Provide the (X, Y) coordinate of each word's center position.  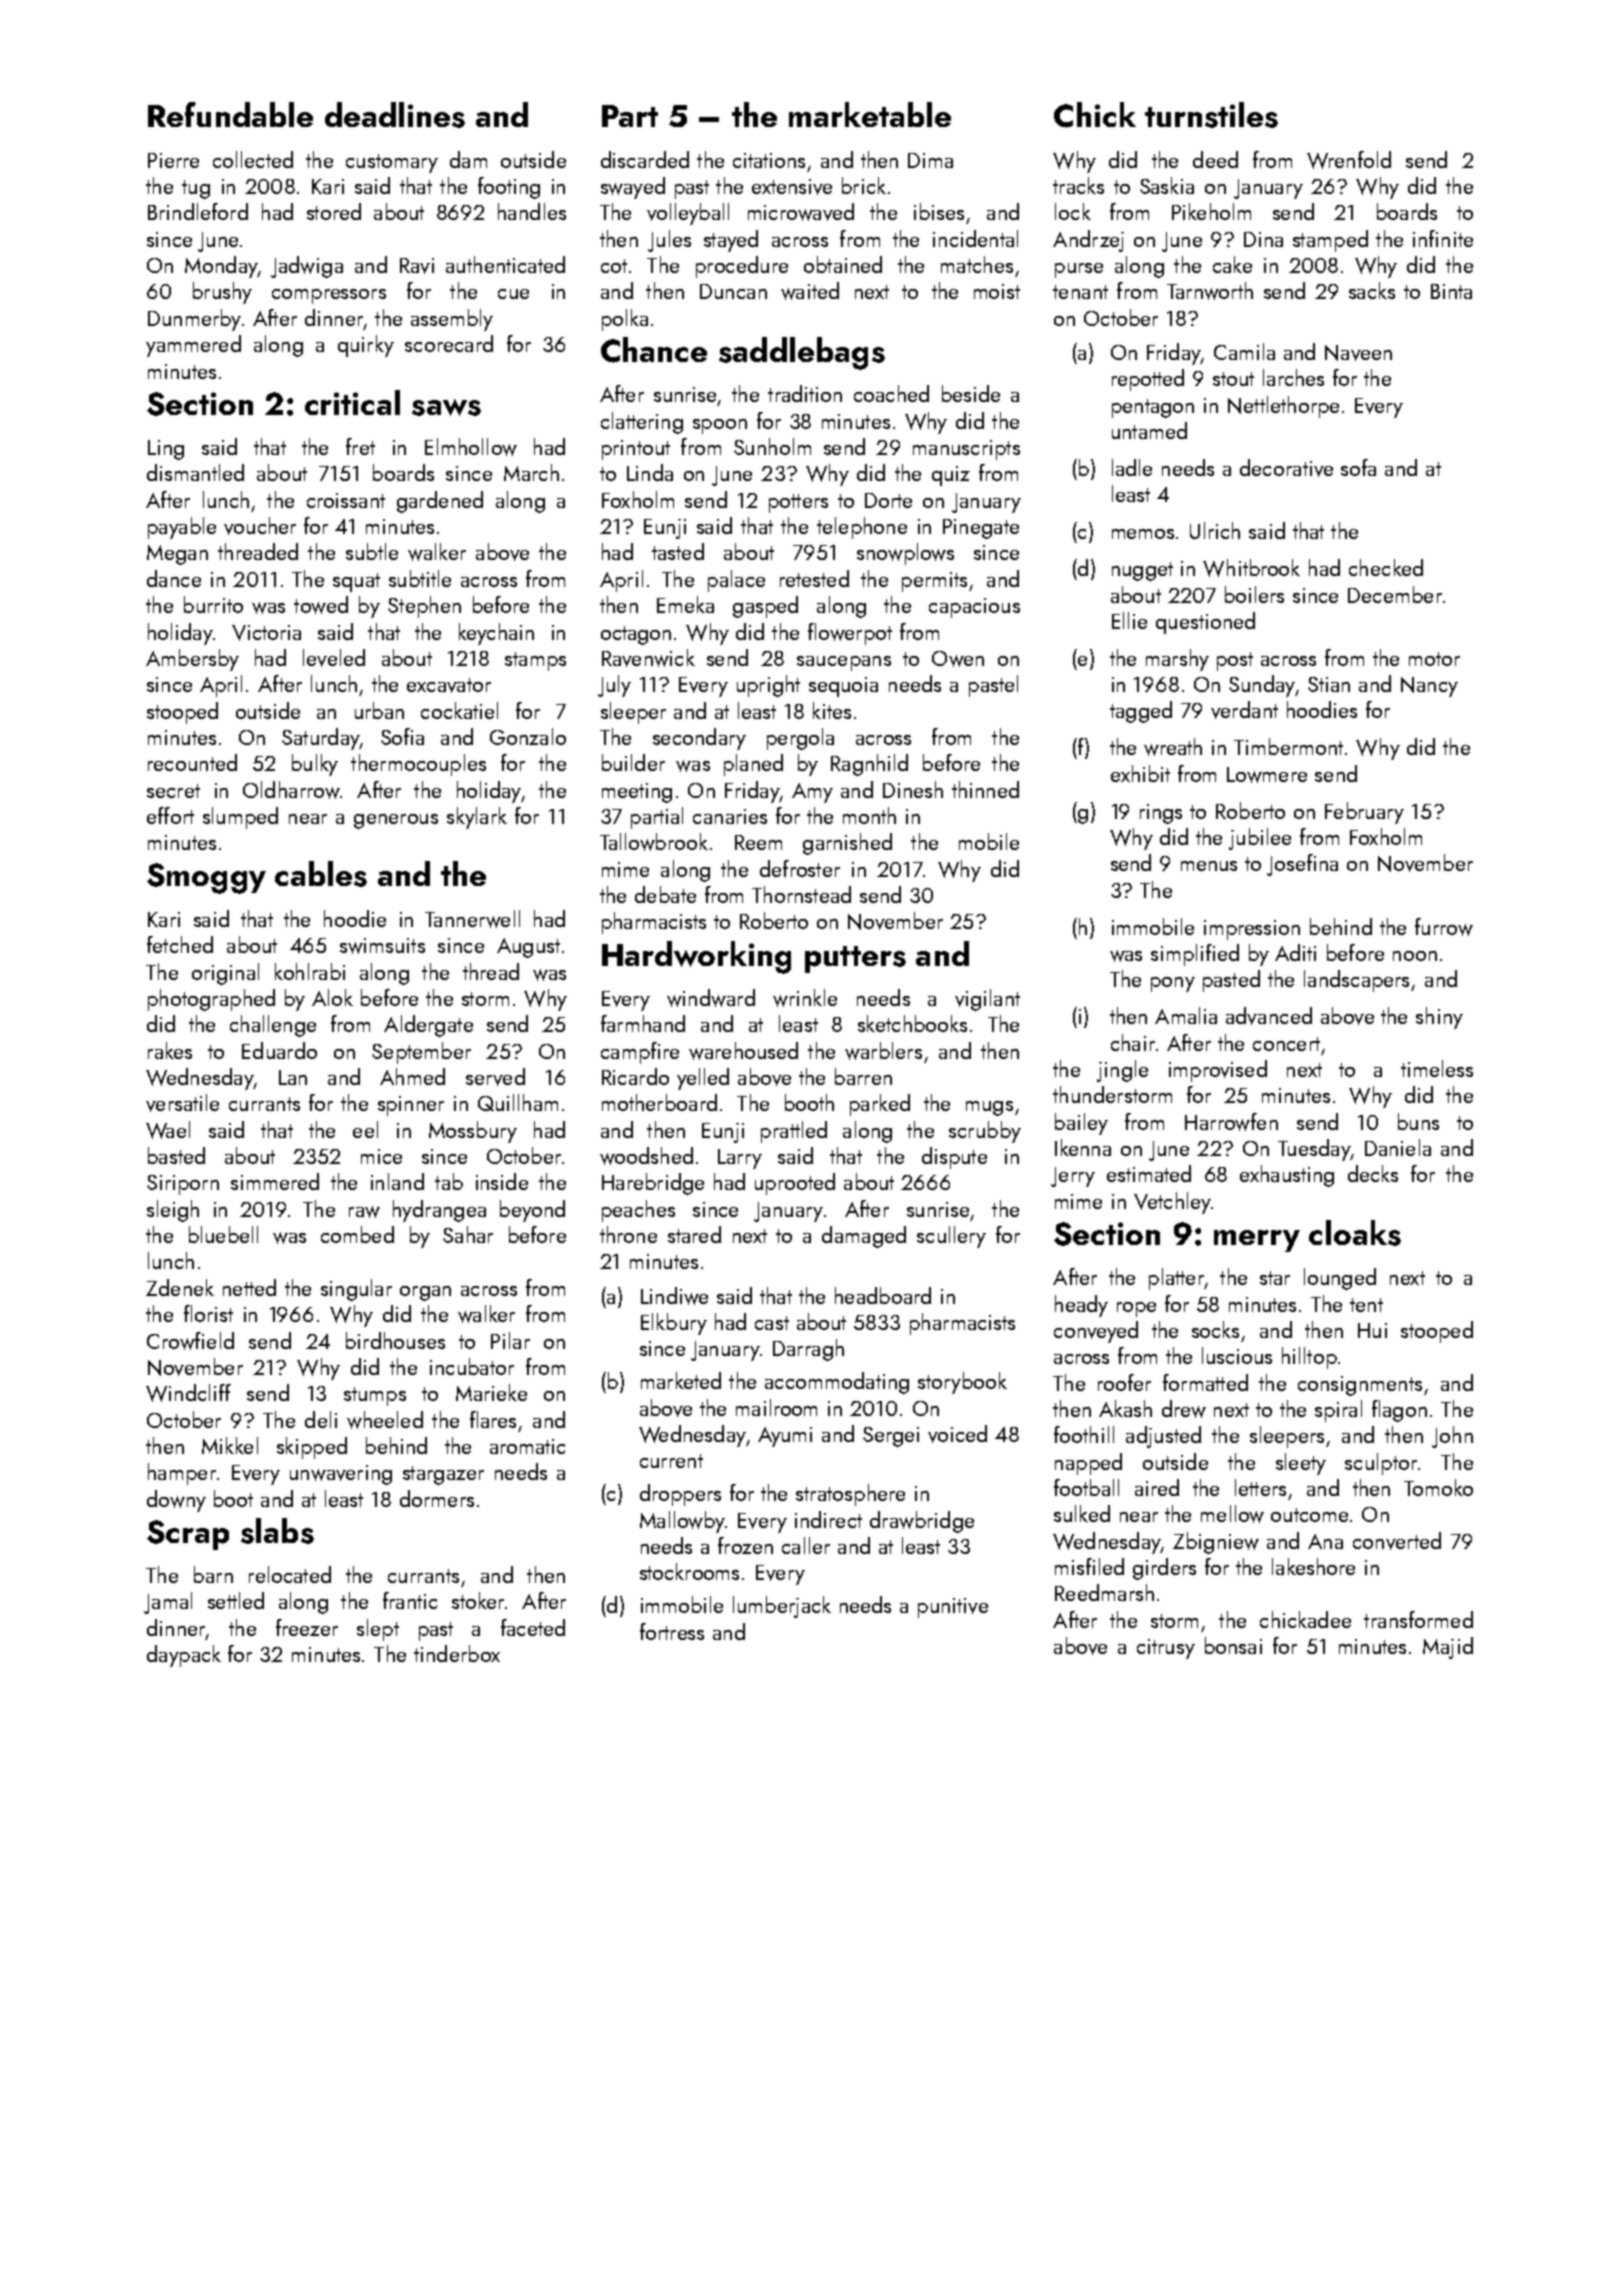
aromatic (527, 1446)
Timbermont (1288, 746)
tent (1366, 1305)
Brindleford (198, 211)
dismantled (195, 472)
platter (1176, 1279)
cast (772, 1323)
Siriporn (183, 1185)
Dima (930, 160)
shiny (1439, 1018)
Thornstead (801, 894)
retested (814, 578)
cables (321, 874)
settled (236, 1600)
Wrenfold (1349, 160)
